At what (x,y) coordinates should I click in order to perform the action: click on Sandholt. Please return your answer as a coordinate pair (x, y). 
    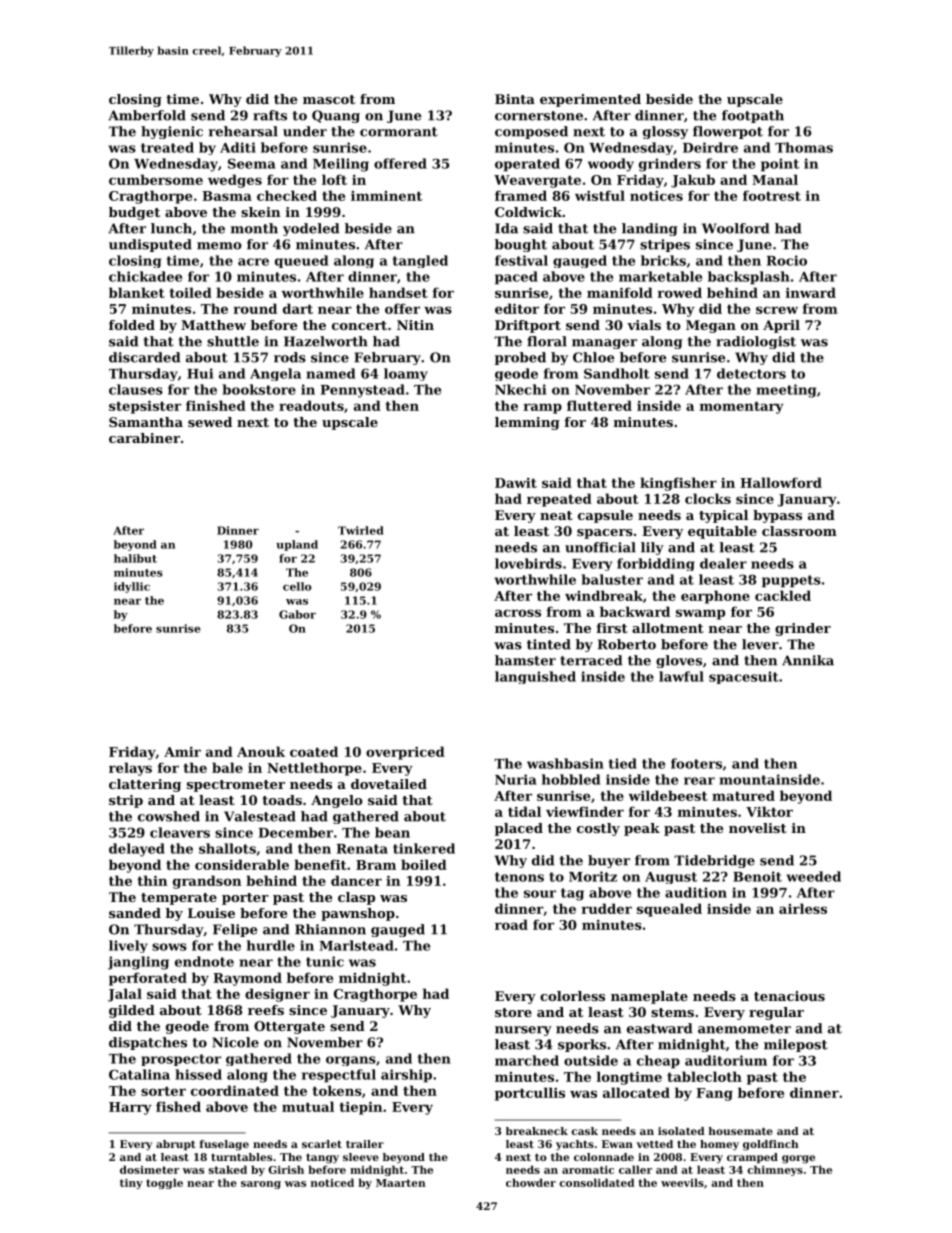
    Looking at the image, I should click on (617, 373).
